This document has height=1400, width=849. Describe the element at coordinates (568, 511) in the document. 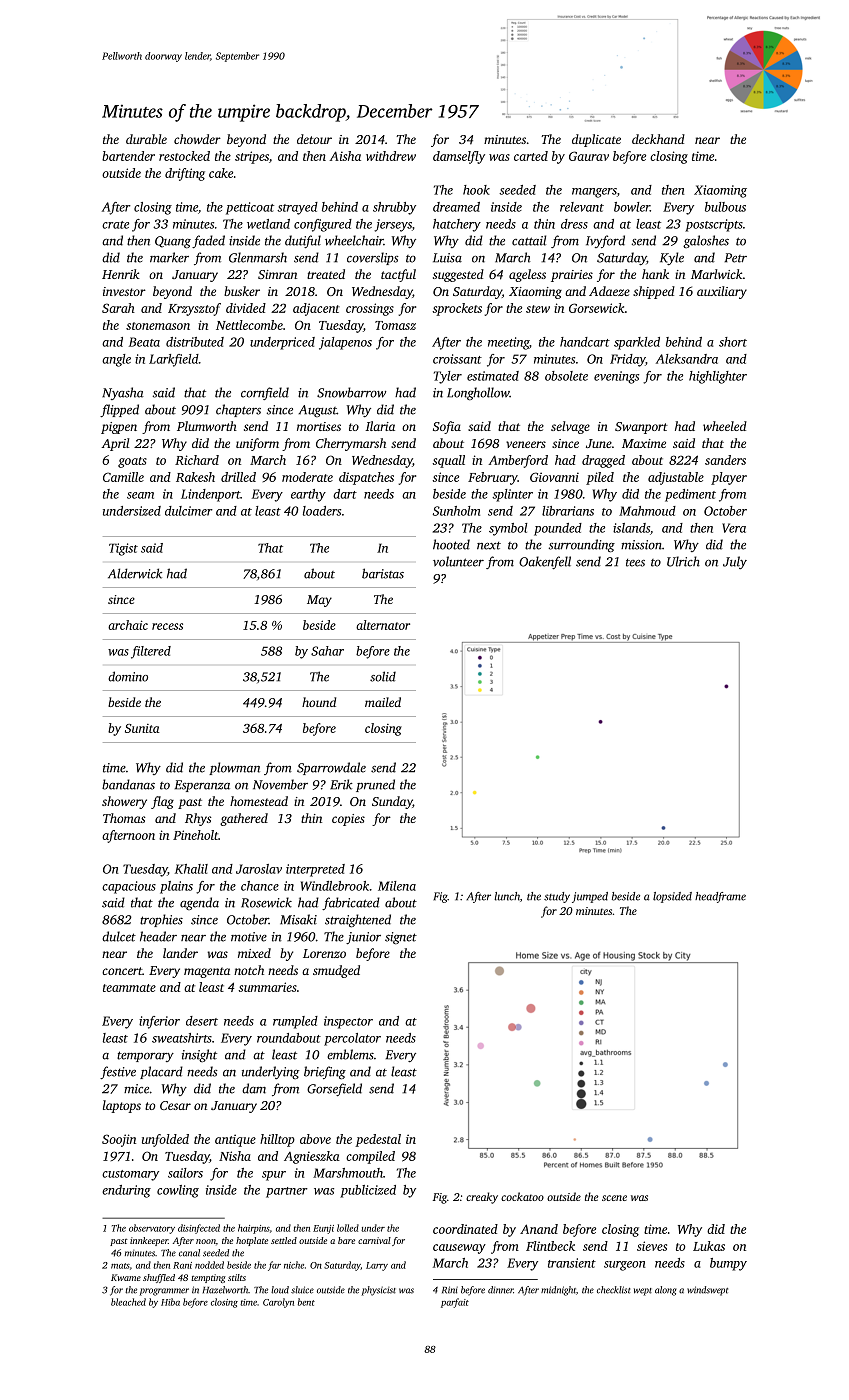

I see `librarians` at that location.
